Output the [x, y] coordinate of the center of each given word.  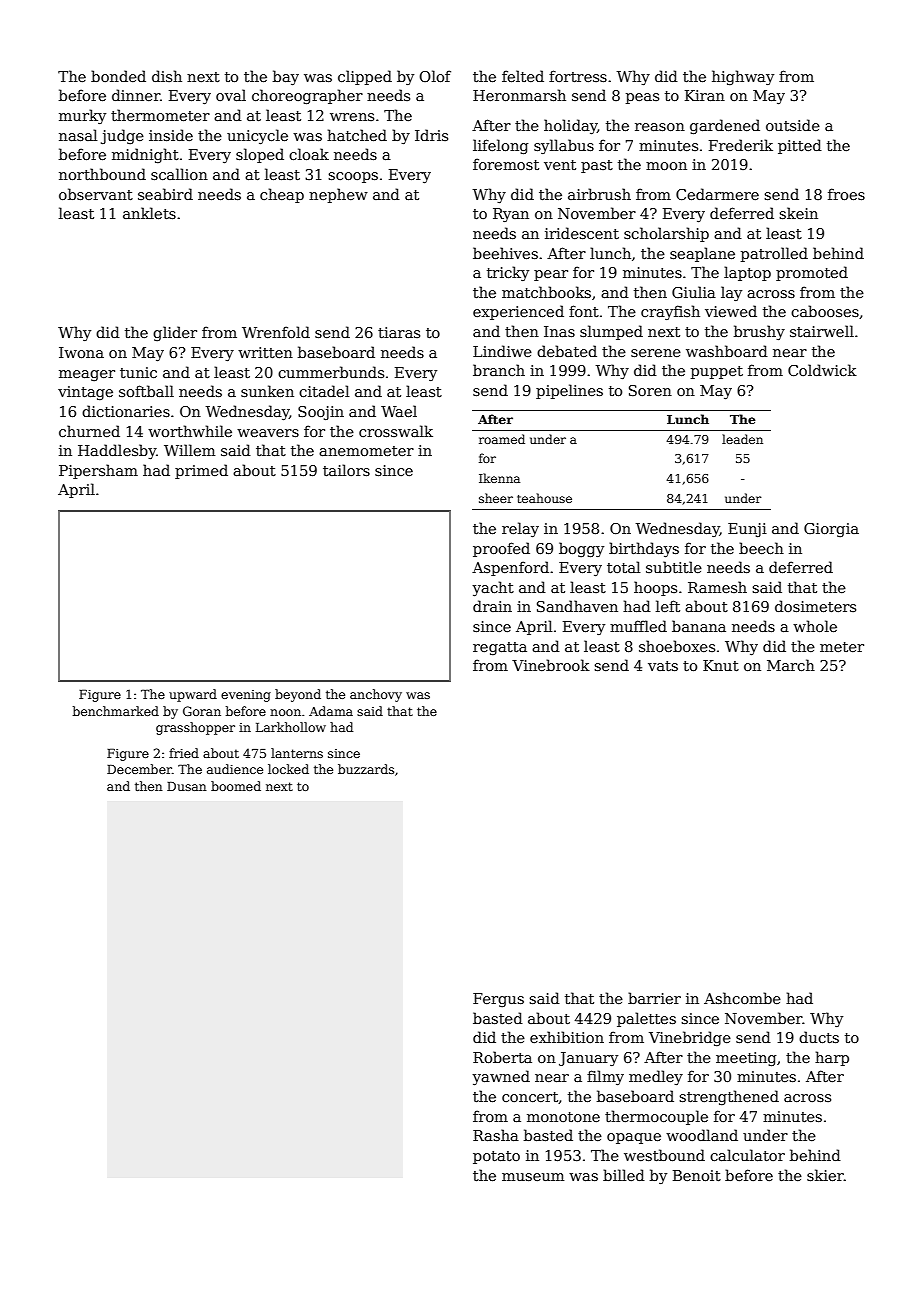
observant [96, 194]
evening [246, 696]
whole [815, 626]
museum [533, 1177]
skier [825, 1175]
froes [846, 194]
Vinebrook [551, 665]
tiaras [399, 332]
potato [496, 1157]
